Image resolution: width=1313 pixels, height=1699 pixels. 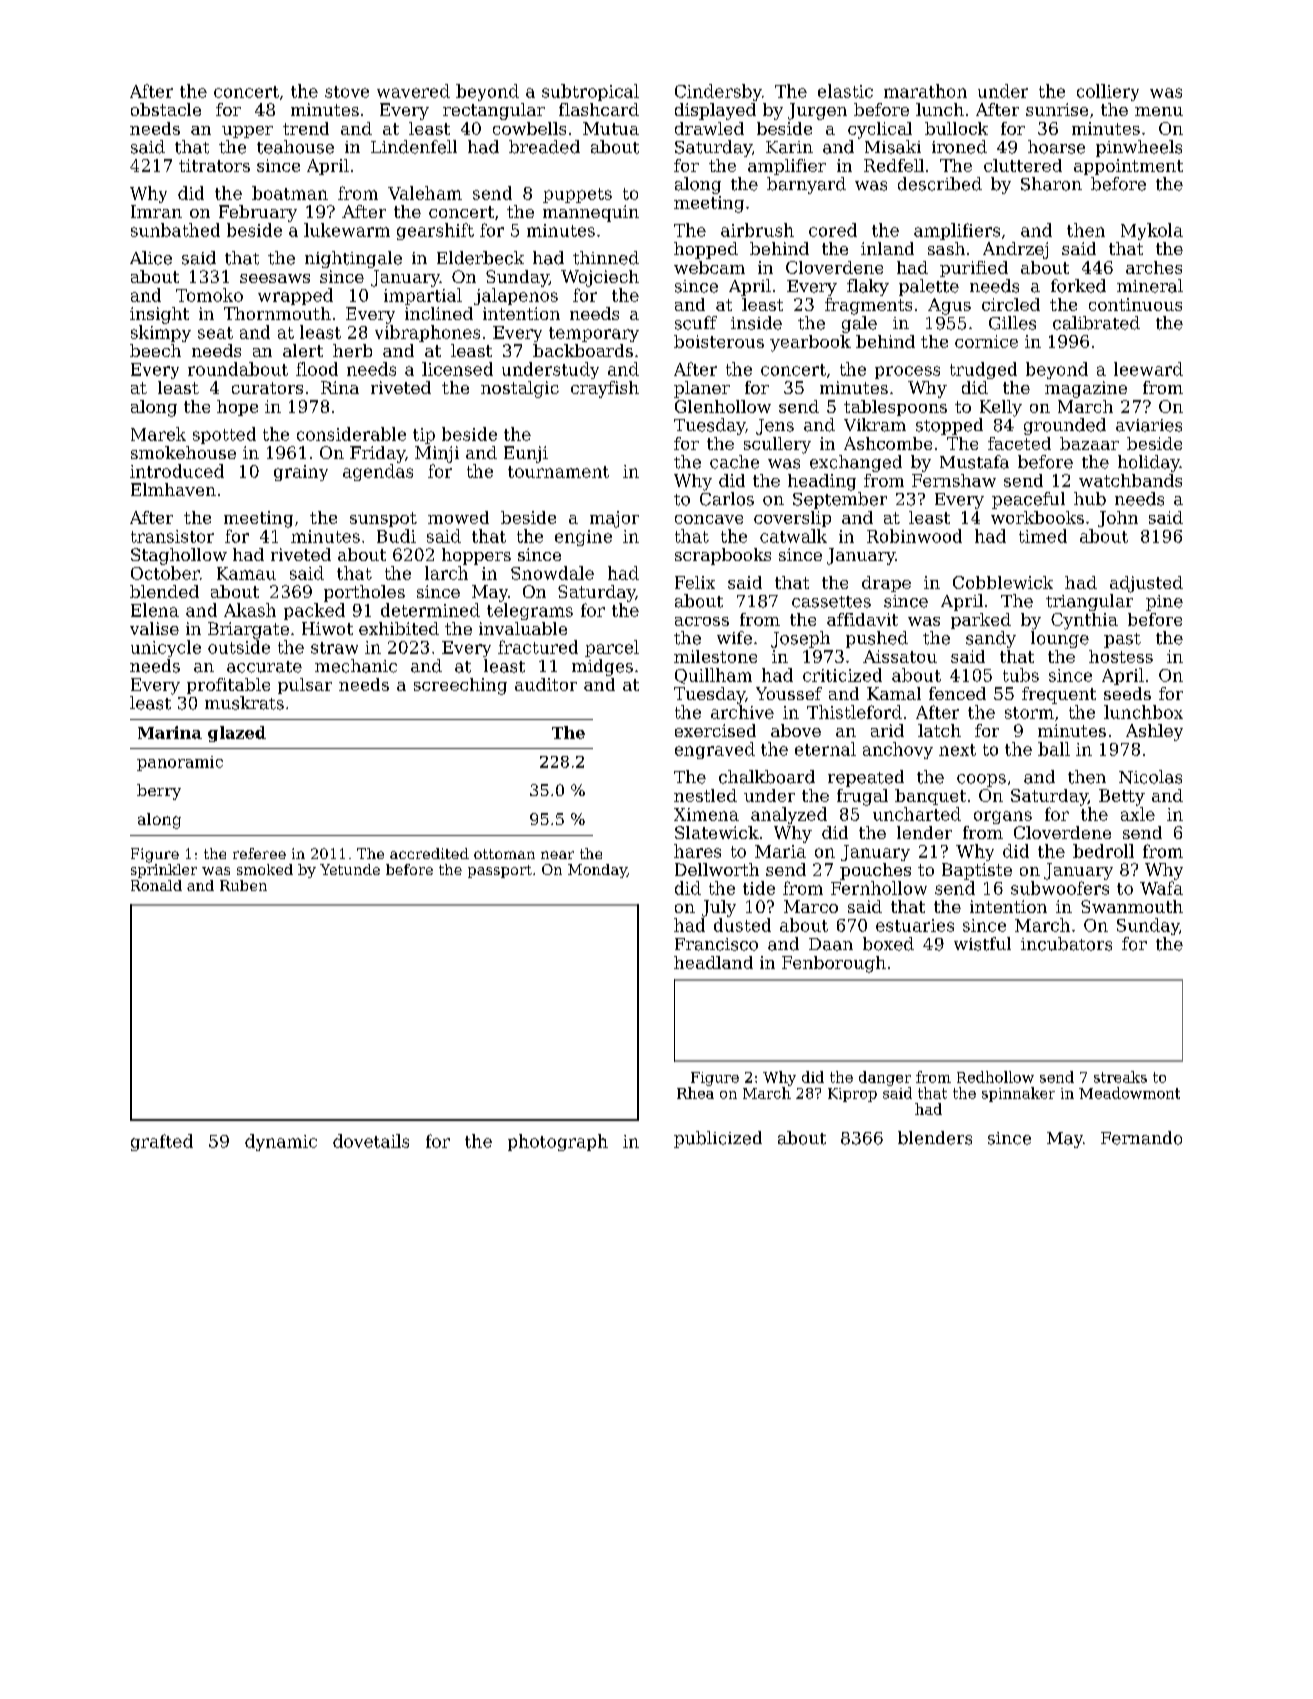 What do you see at coordinates (734, 462) in the image?
I see `cache` at bounding box center [734, 462].
